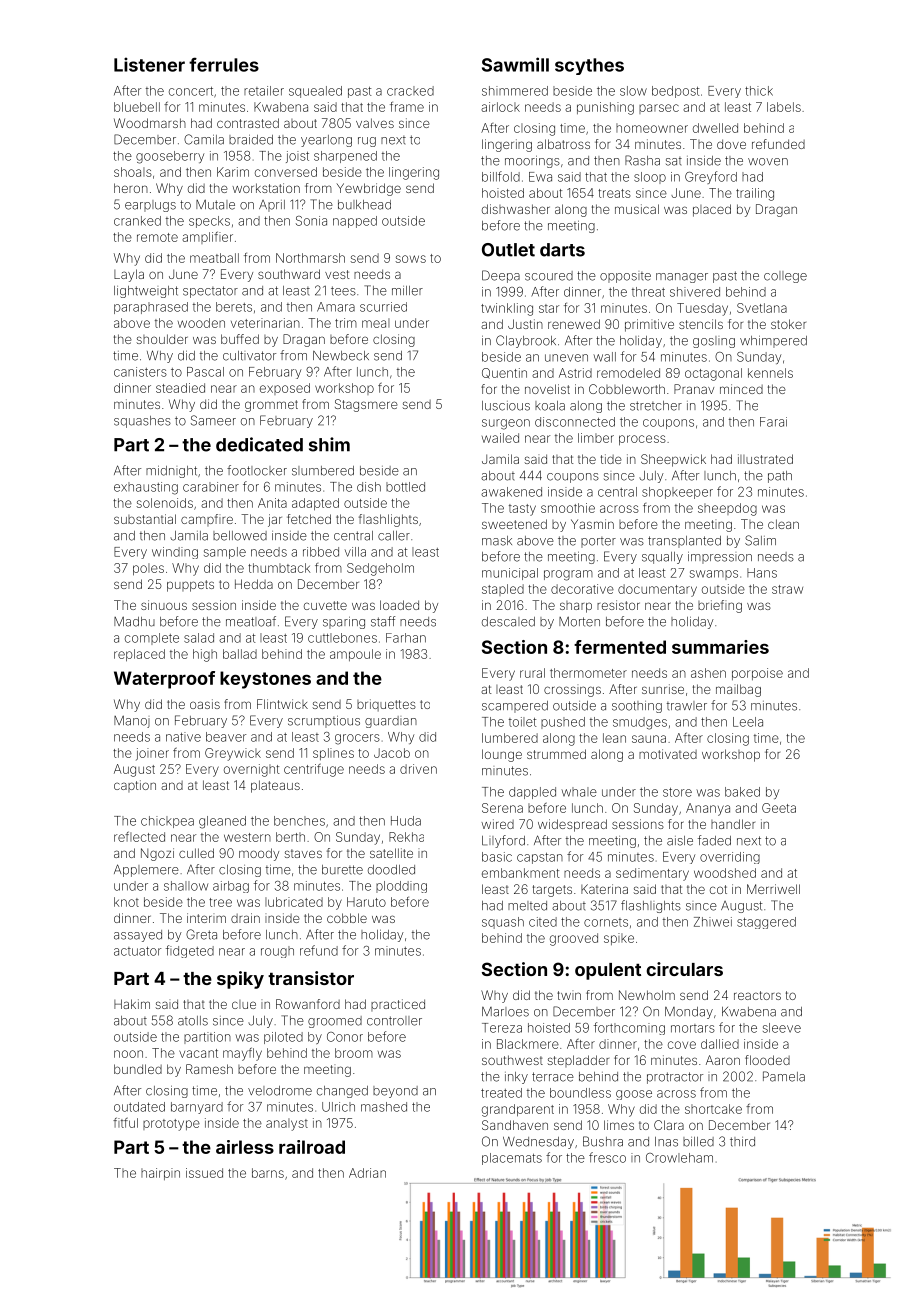 This page has width=924, height=1308. Describe the element at coordinates (148, 569) in the page. I see `poles` at that location.
